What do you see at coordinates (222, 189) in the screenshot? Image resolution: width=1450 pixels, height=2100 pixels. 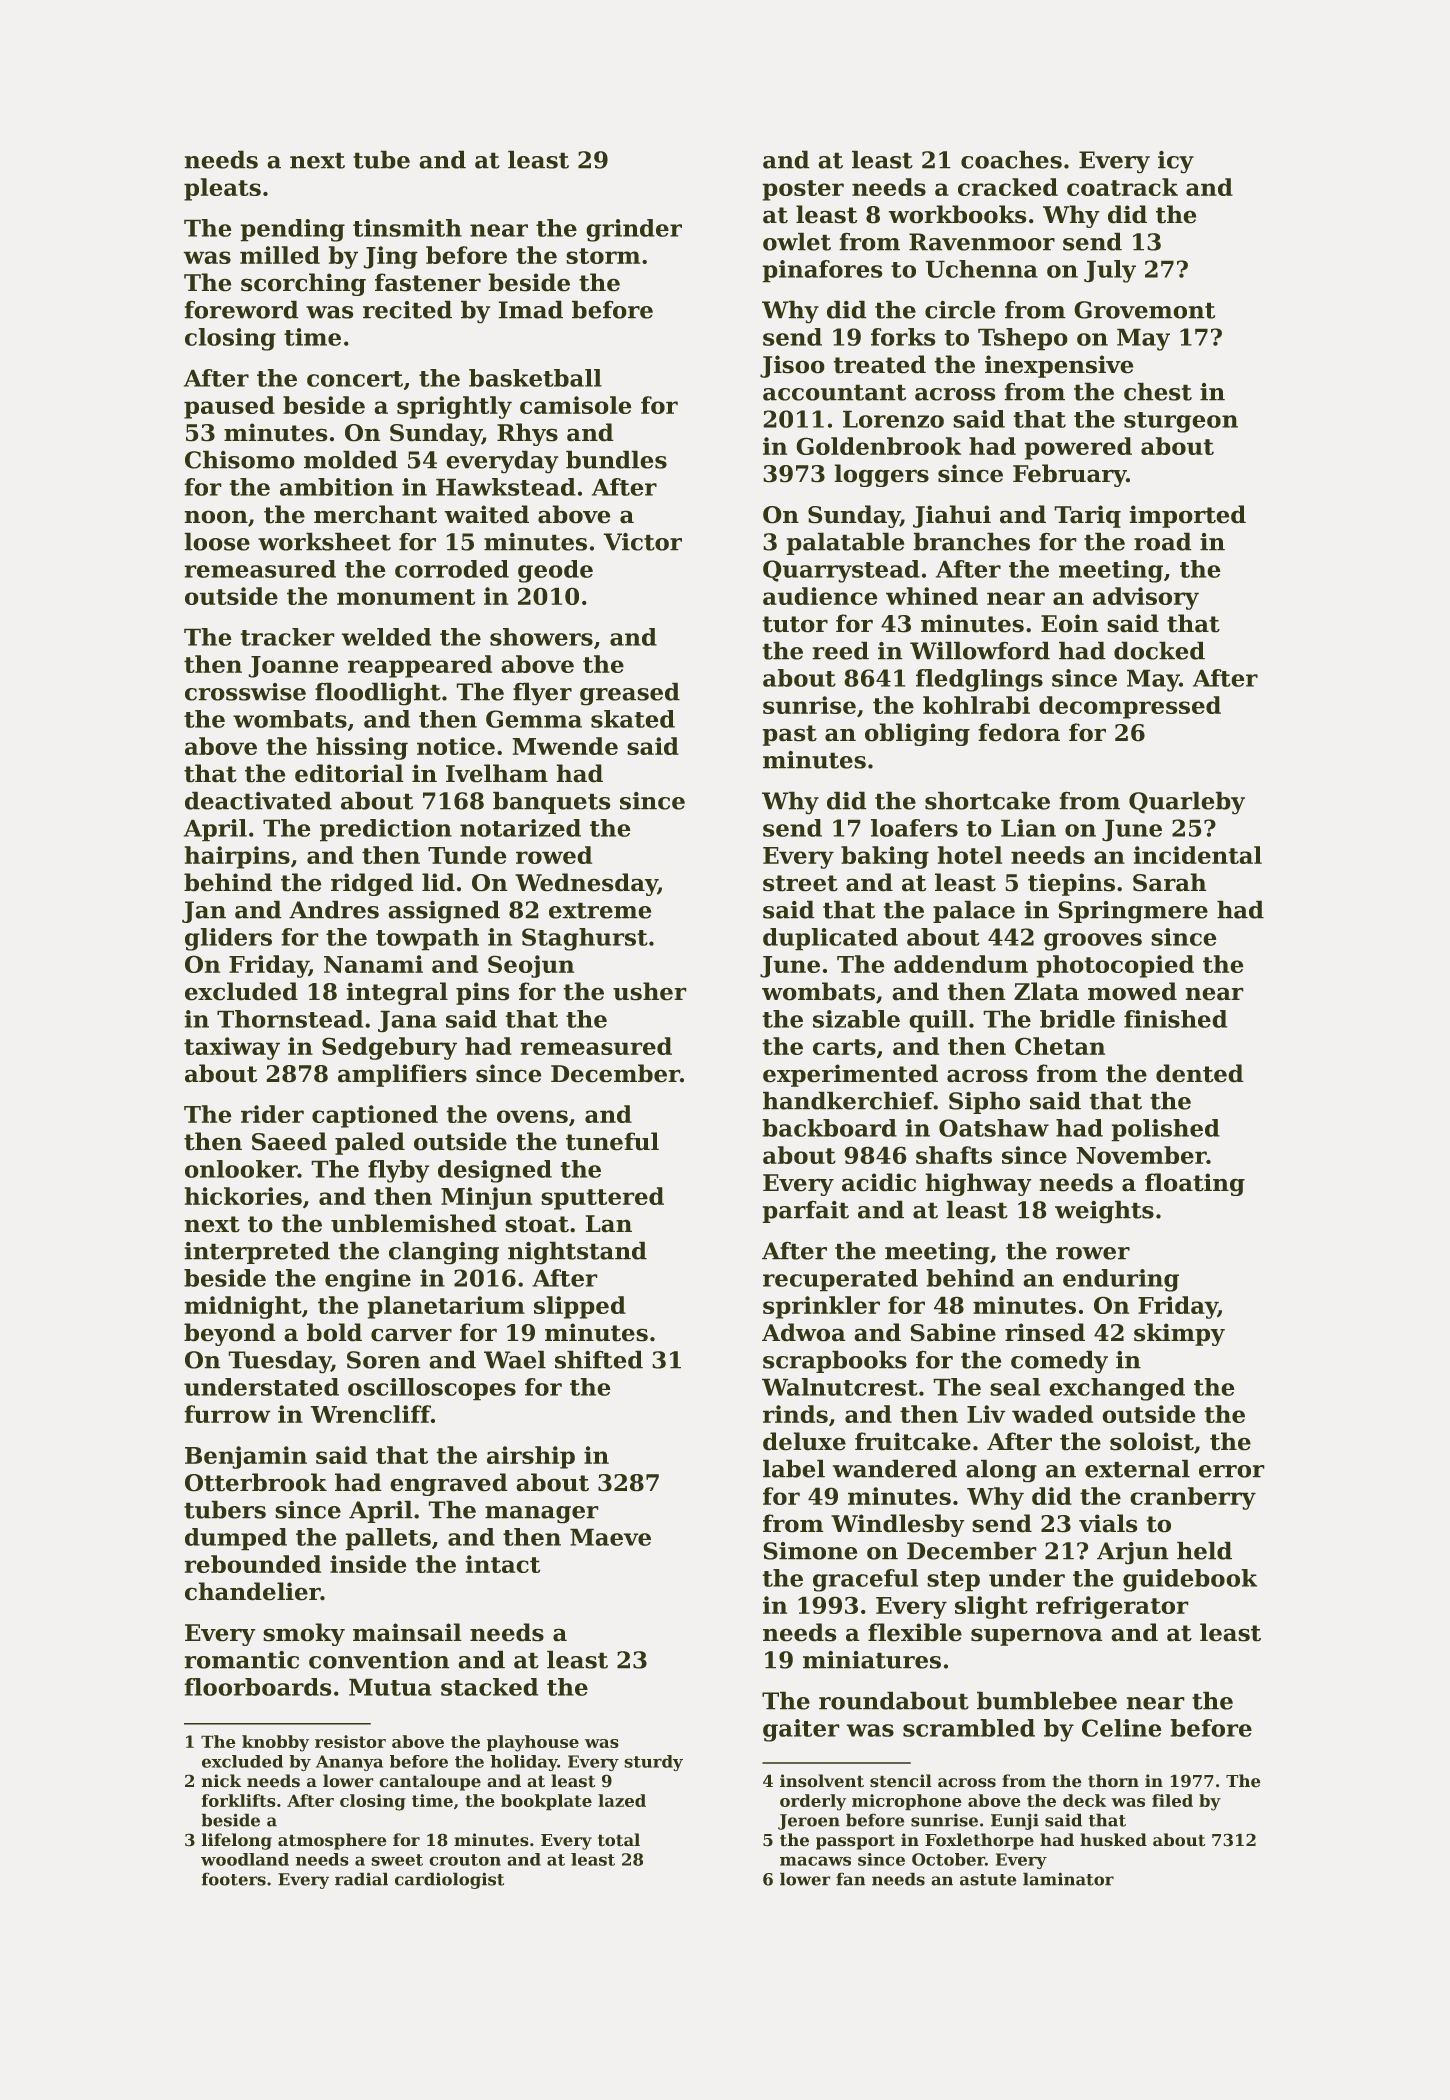 I see `pleats` at bounding box center [222, 189].
